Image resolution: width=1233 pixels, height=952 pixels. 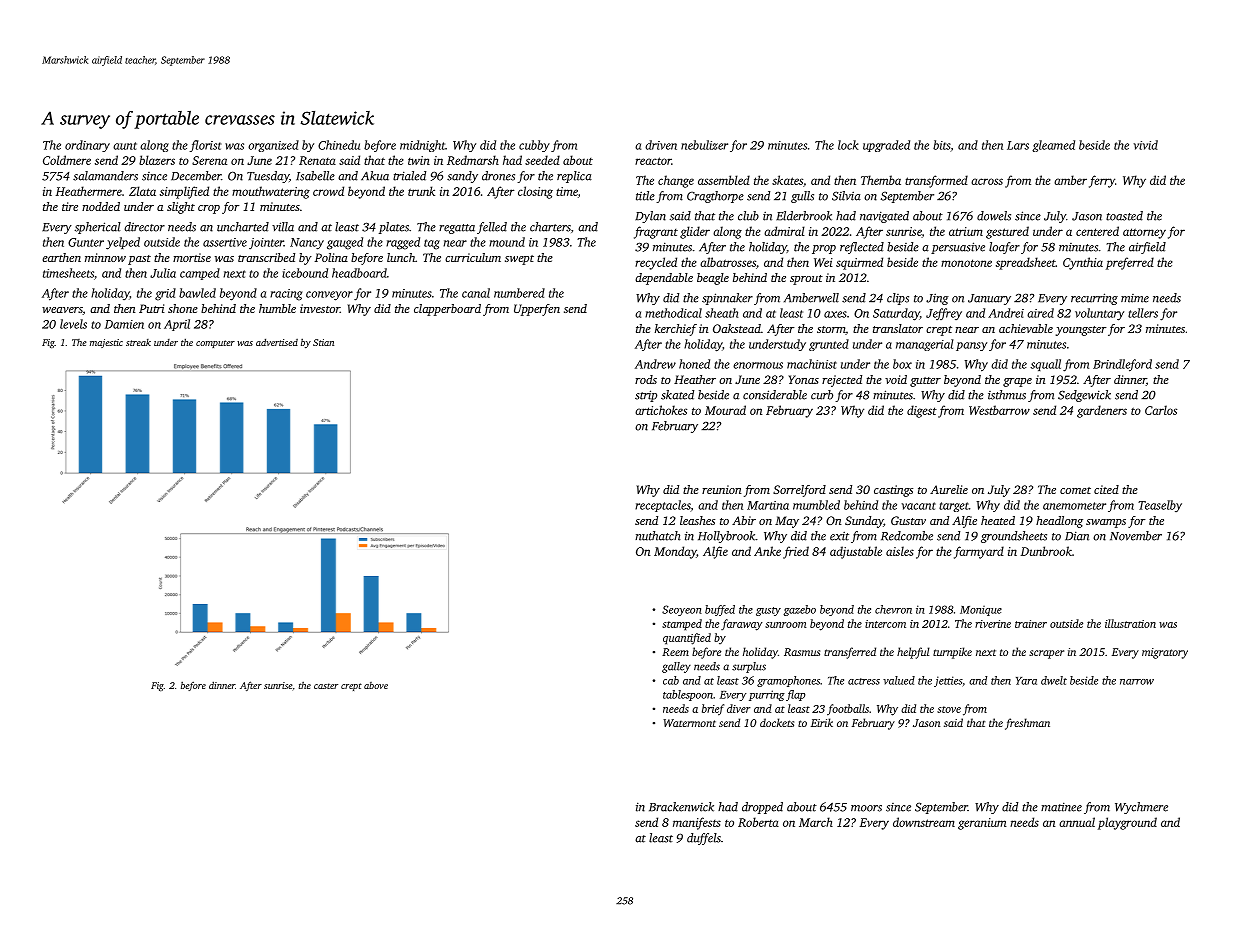 I want to click on change, so click(x=676, y=181).
